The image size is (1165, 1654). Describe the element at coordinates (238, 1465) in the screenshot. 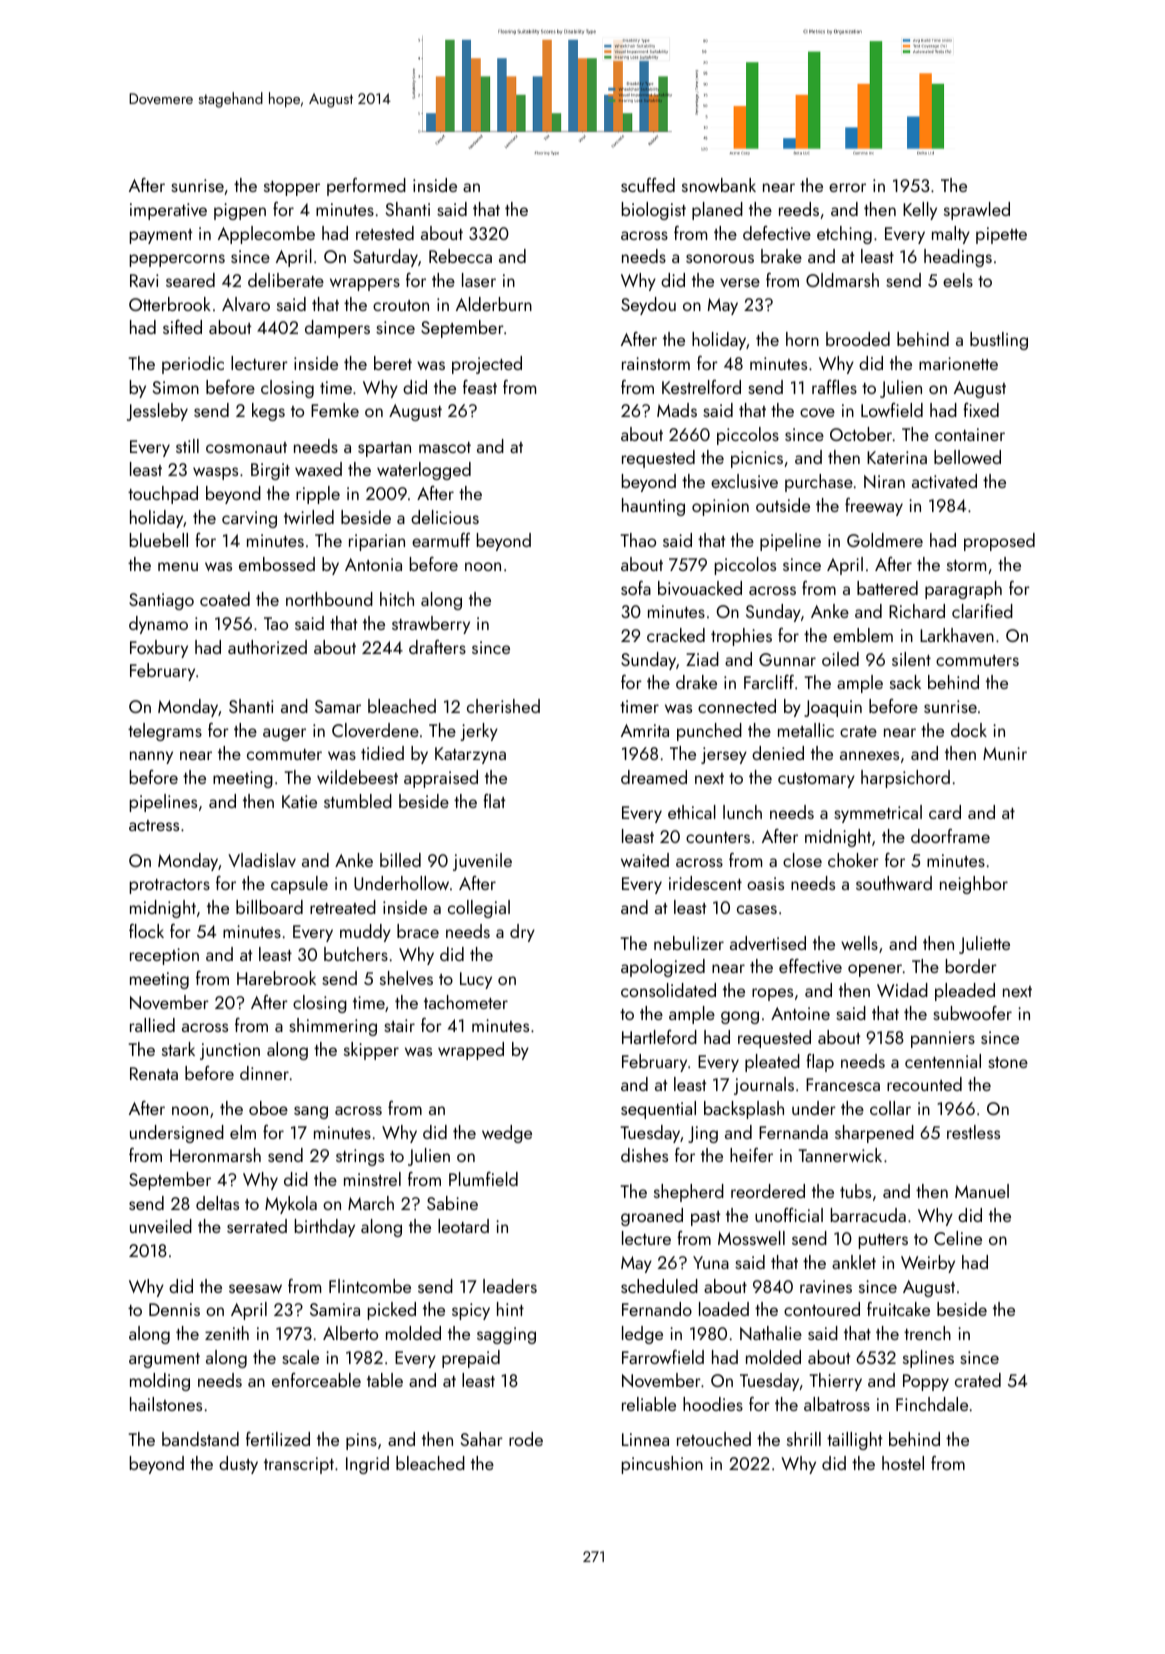

I see `dusty` at that location.
